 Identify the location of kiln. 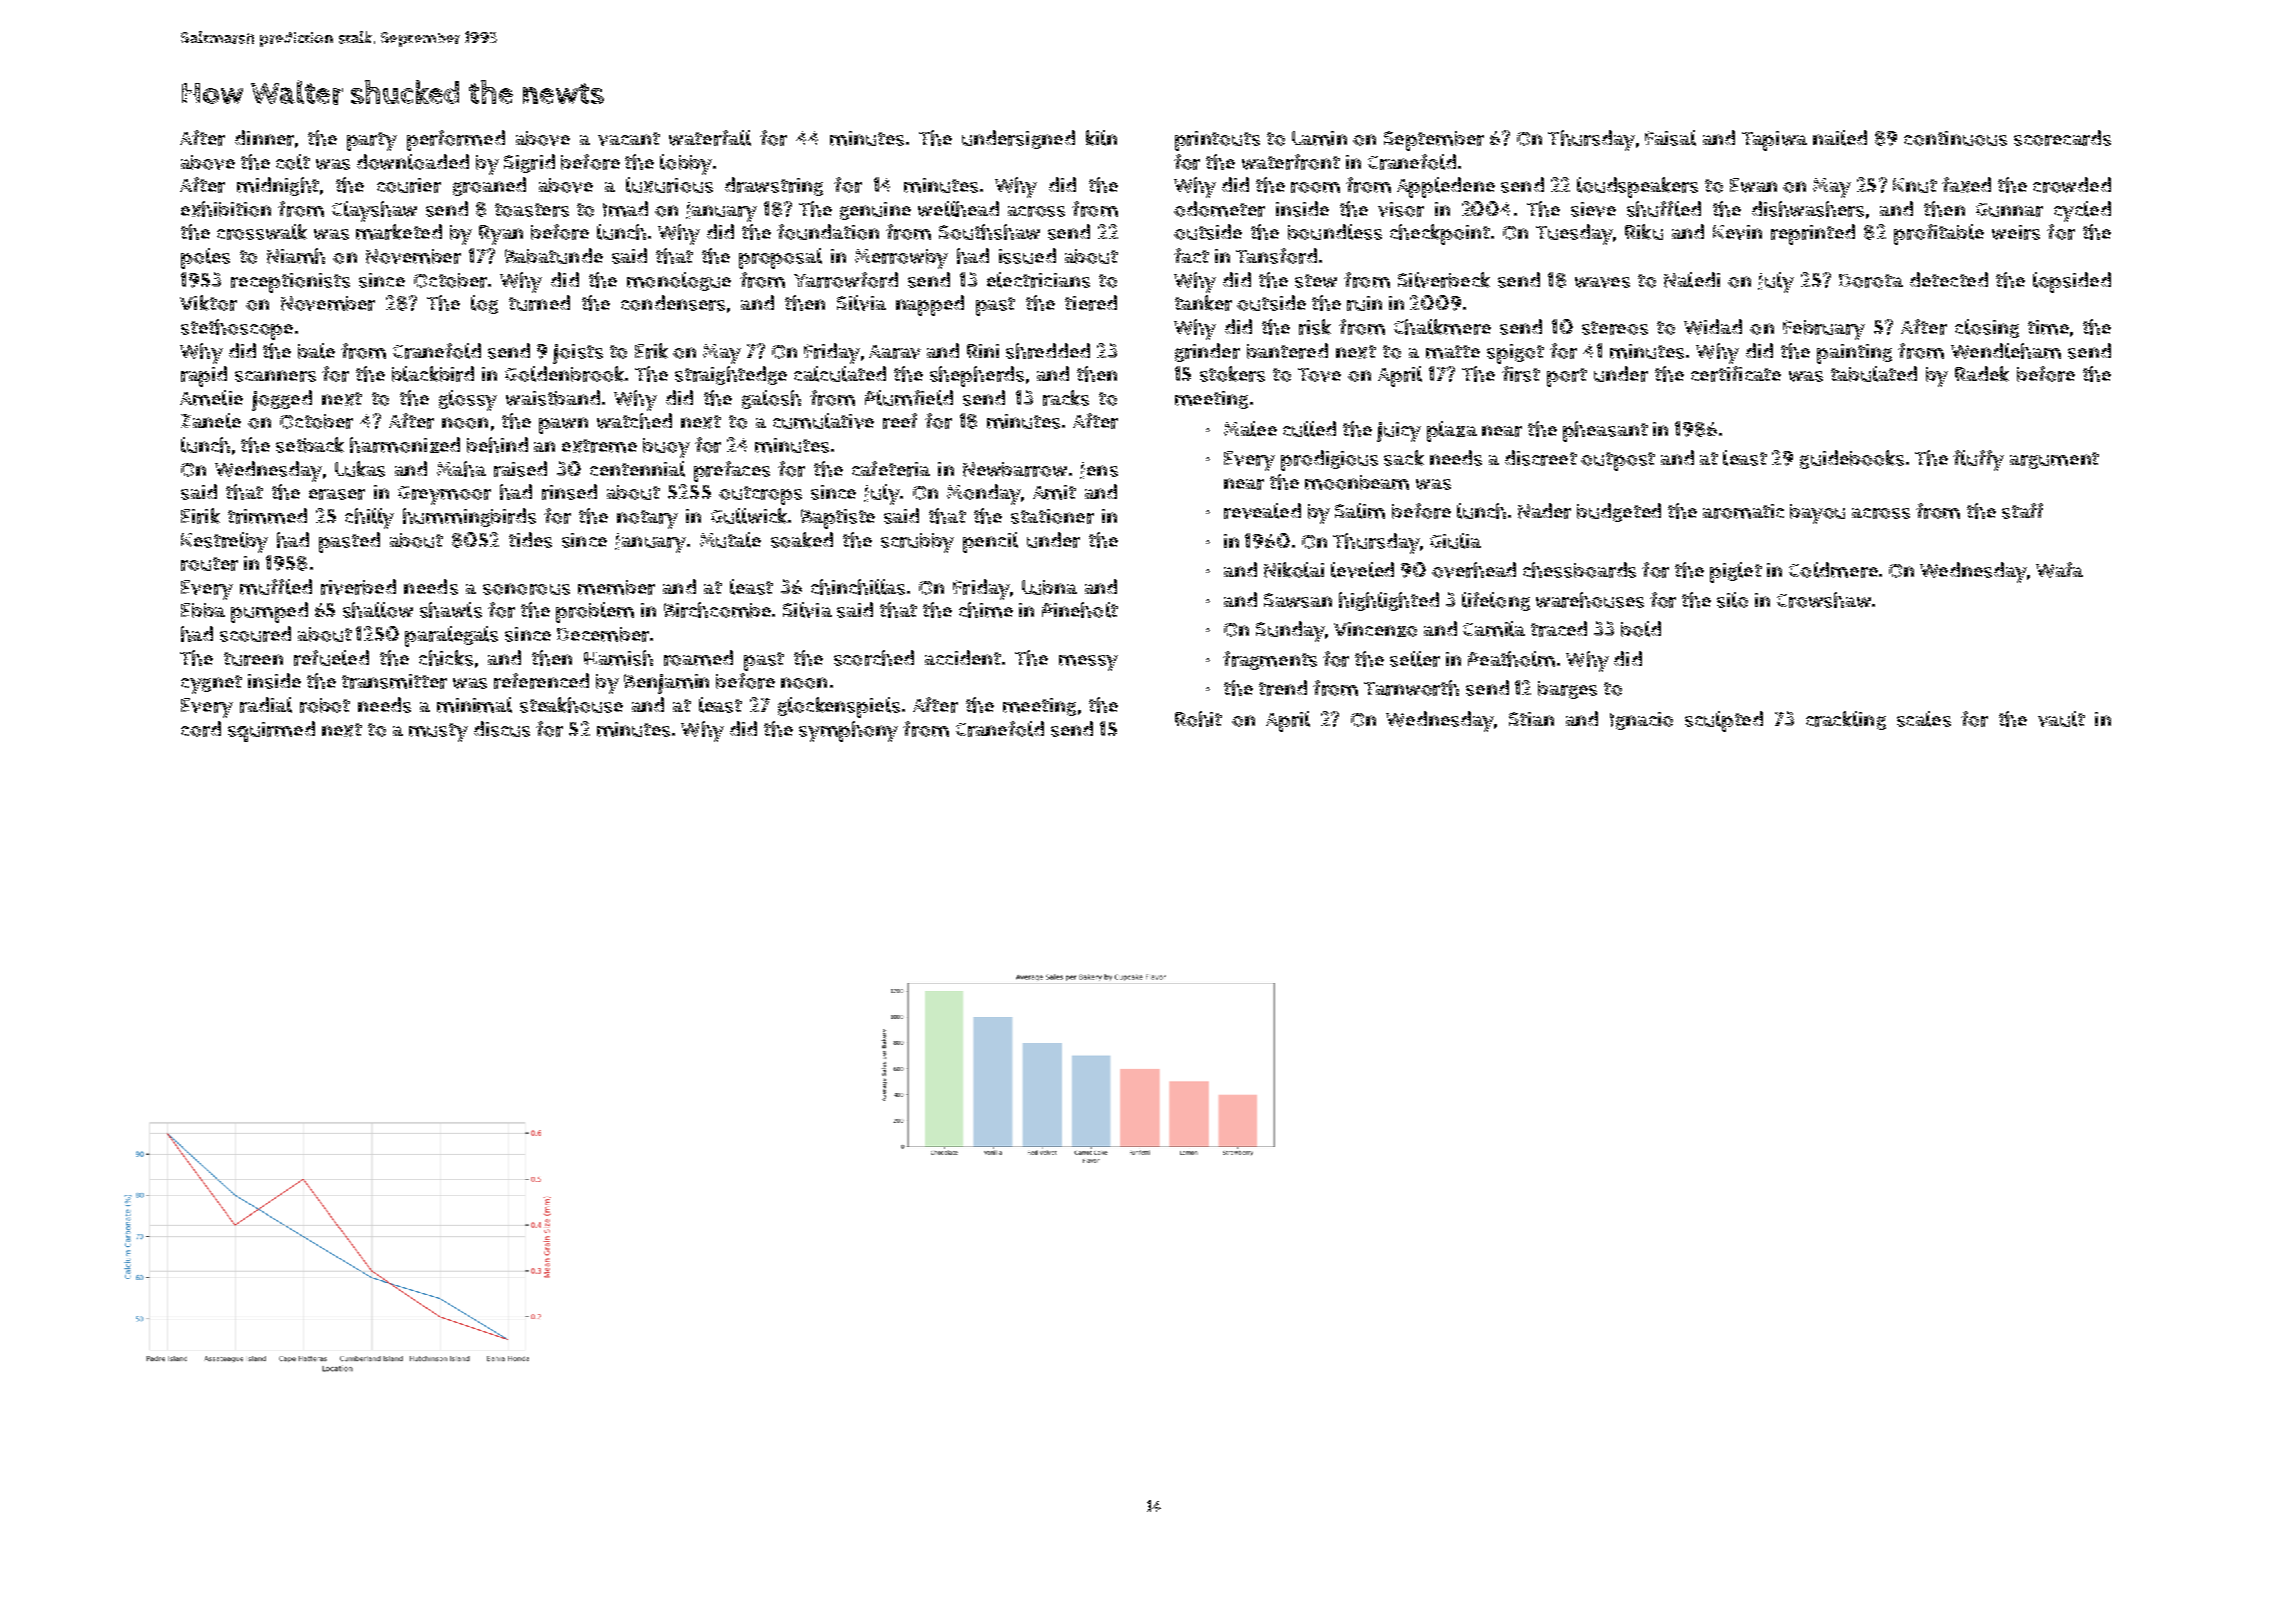
(1101, 138).
